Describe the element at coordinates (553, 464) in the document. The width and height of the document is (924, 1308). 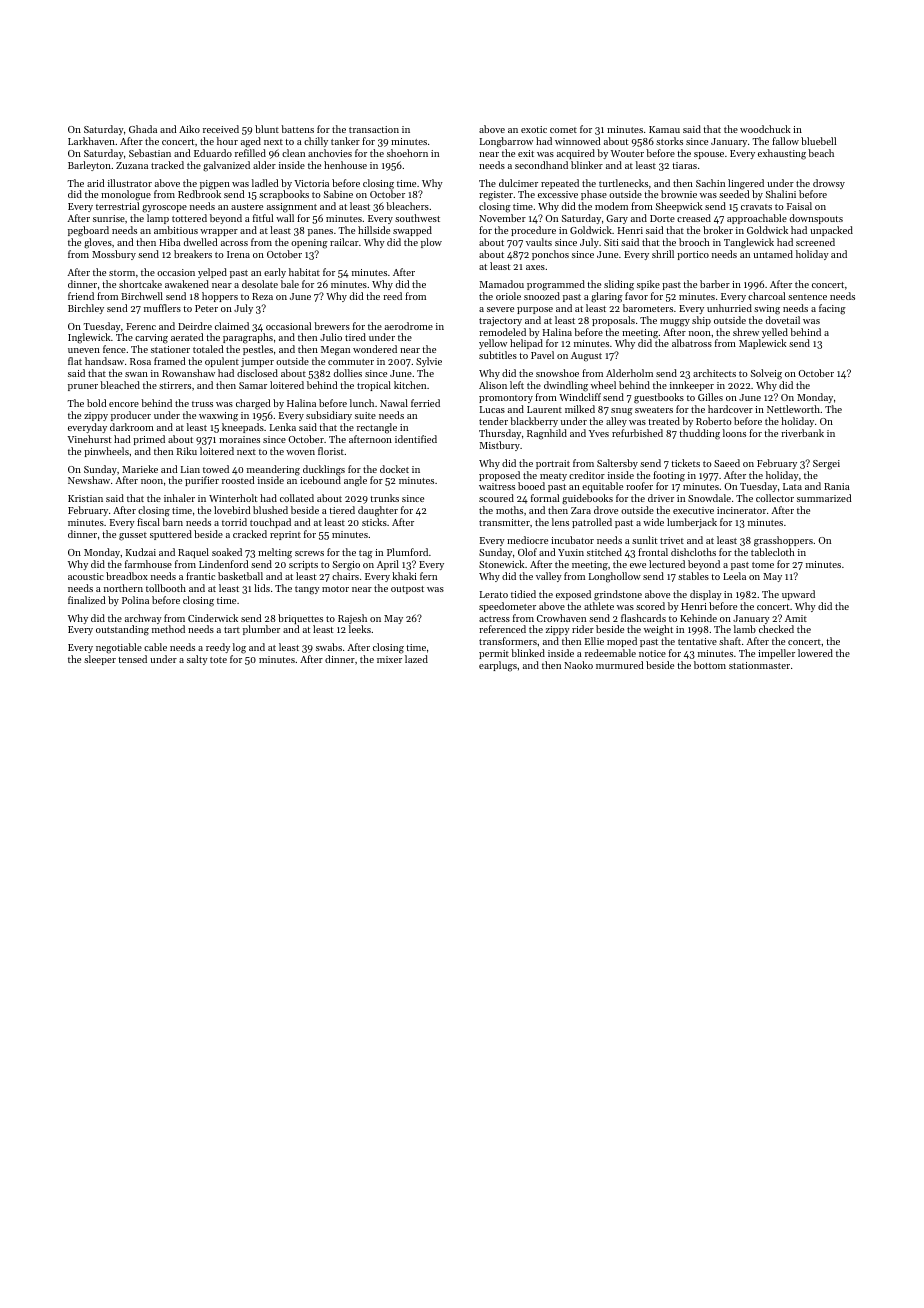
I see `portrait` at that location.
